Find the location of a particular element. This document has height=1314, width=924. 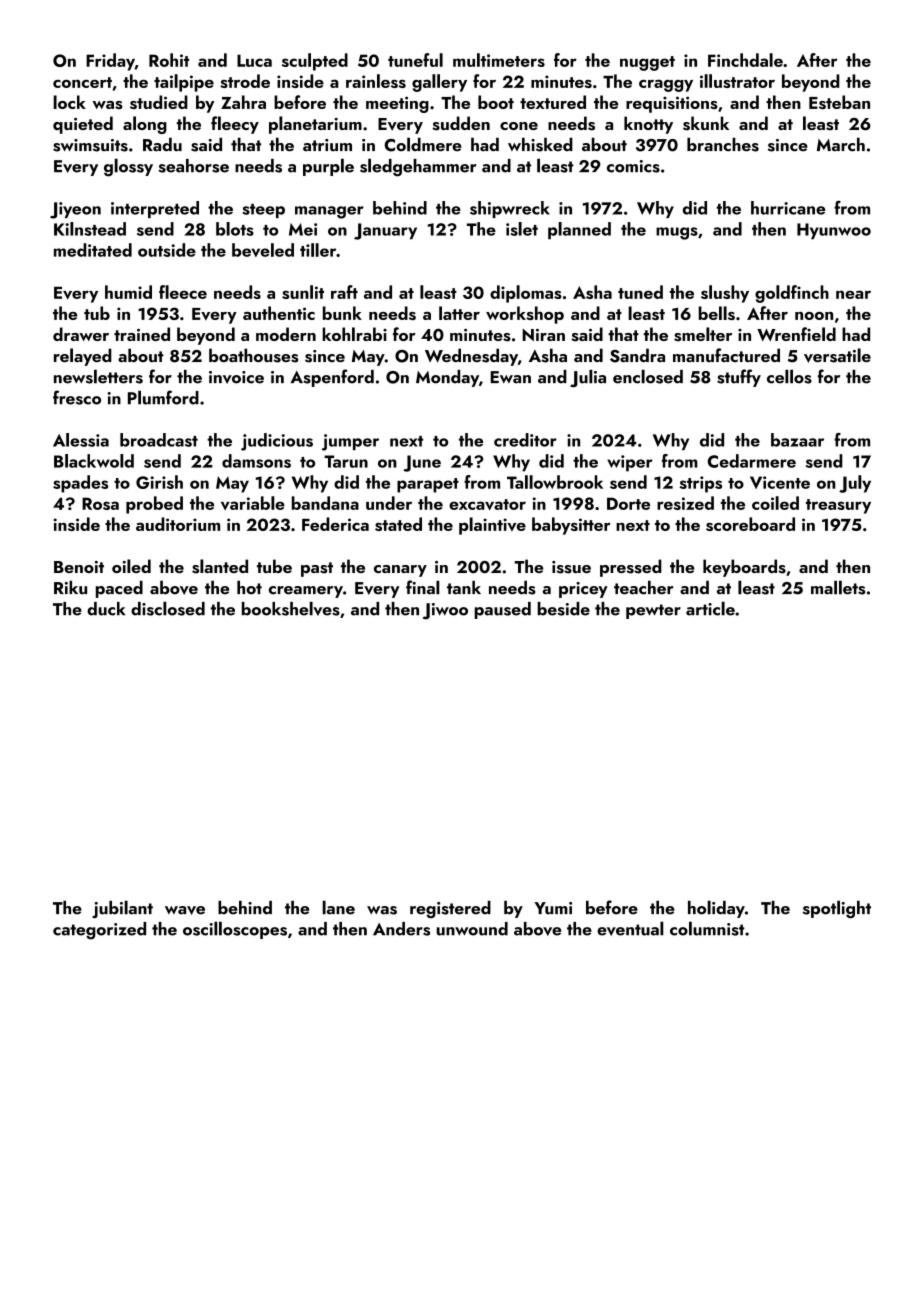

article is located at coordinates (710, 608).
